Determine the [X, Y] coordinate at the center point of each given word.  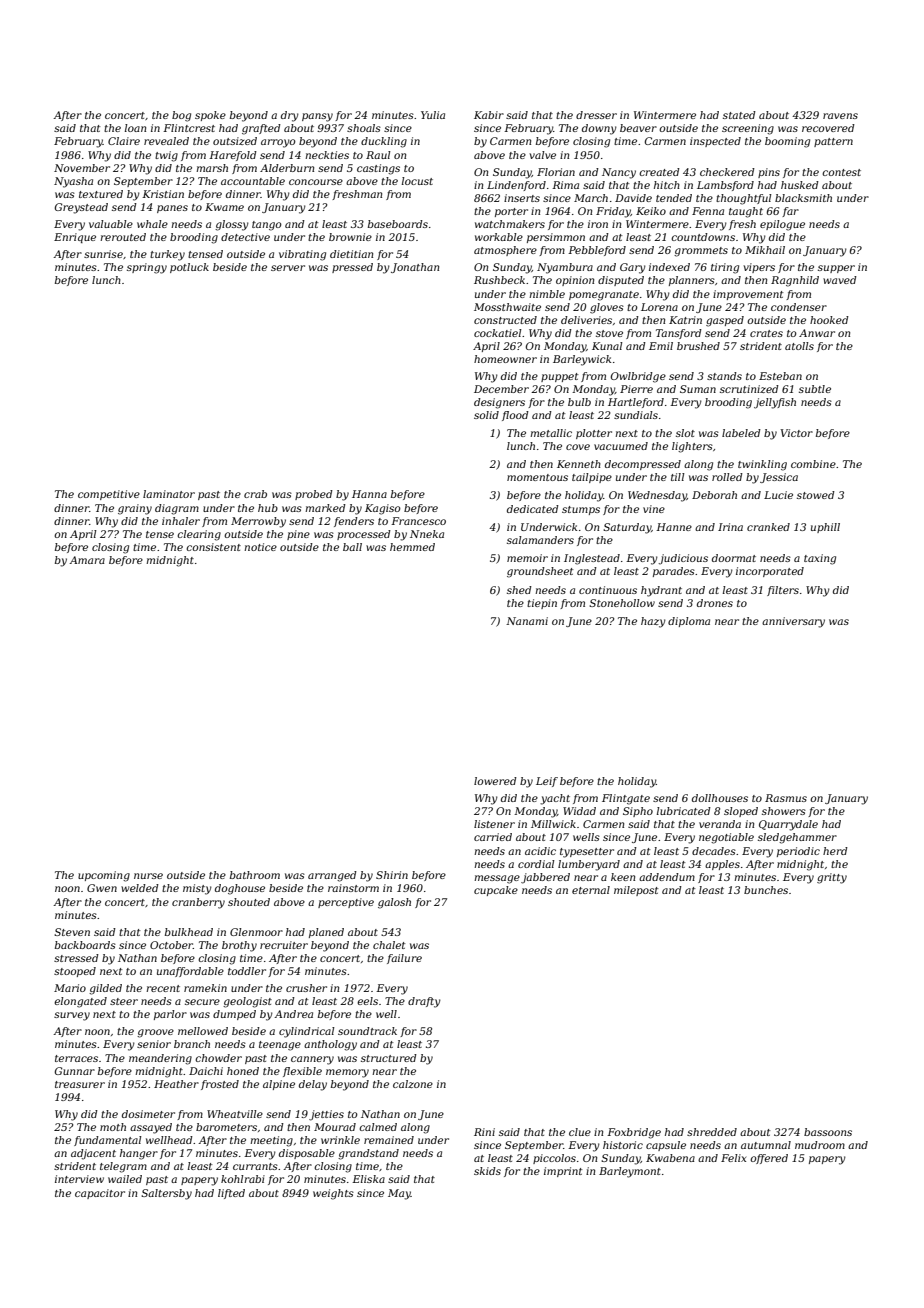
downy [599, 129]
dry [290, 116]
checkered [727, 172]
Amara [87, 560]
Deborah [714, 495]
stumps [581, 510]
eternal [591, 890]
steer [124, 1001]
